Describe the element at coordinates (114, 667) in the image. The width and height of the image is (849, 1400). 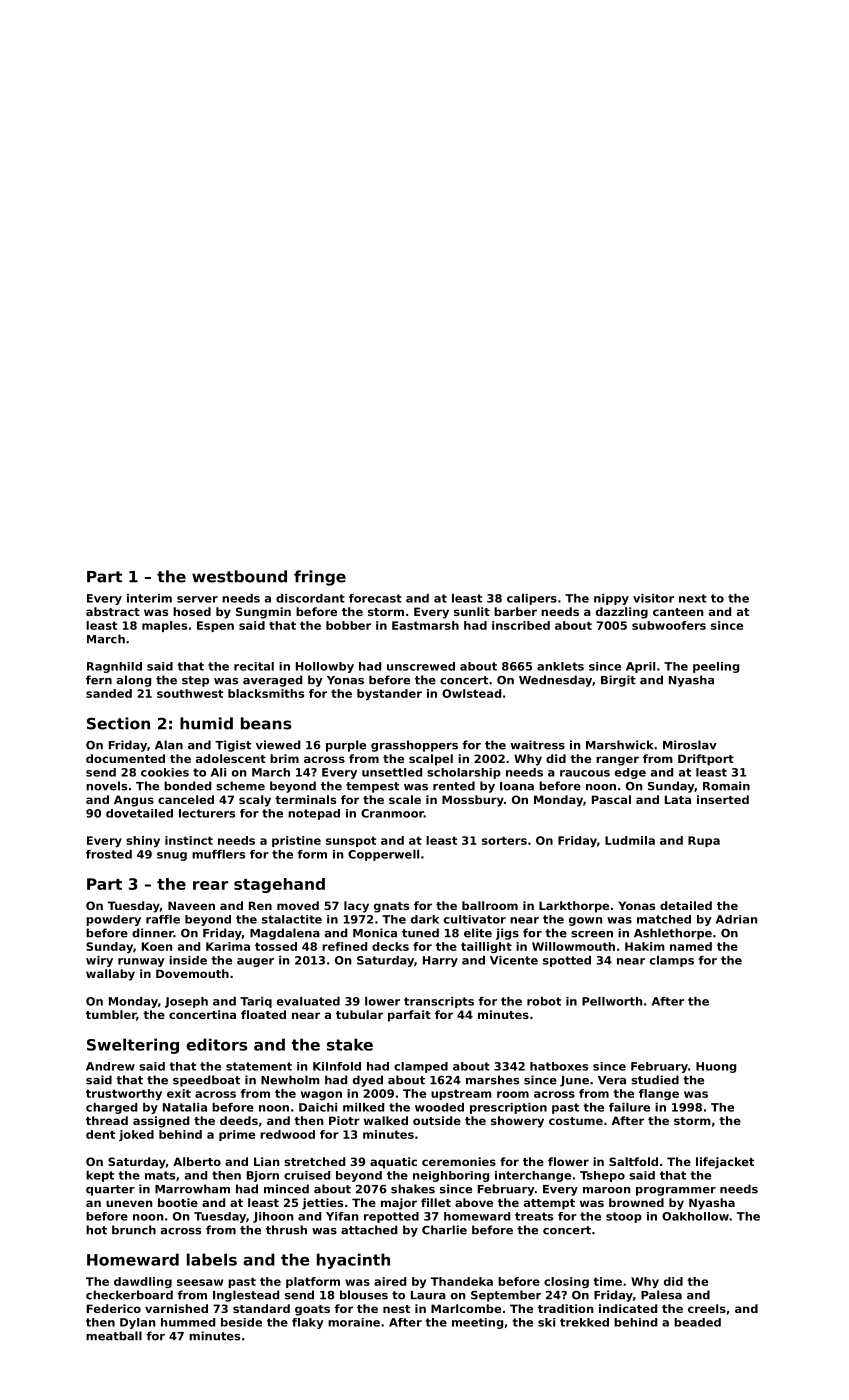
I see `Ragnhild` at that location.
